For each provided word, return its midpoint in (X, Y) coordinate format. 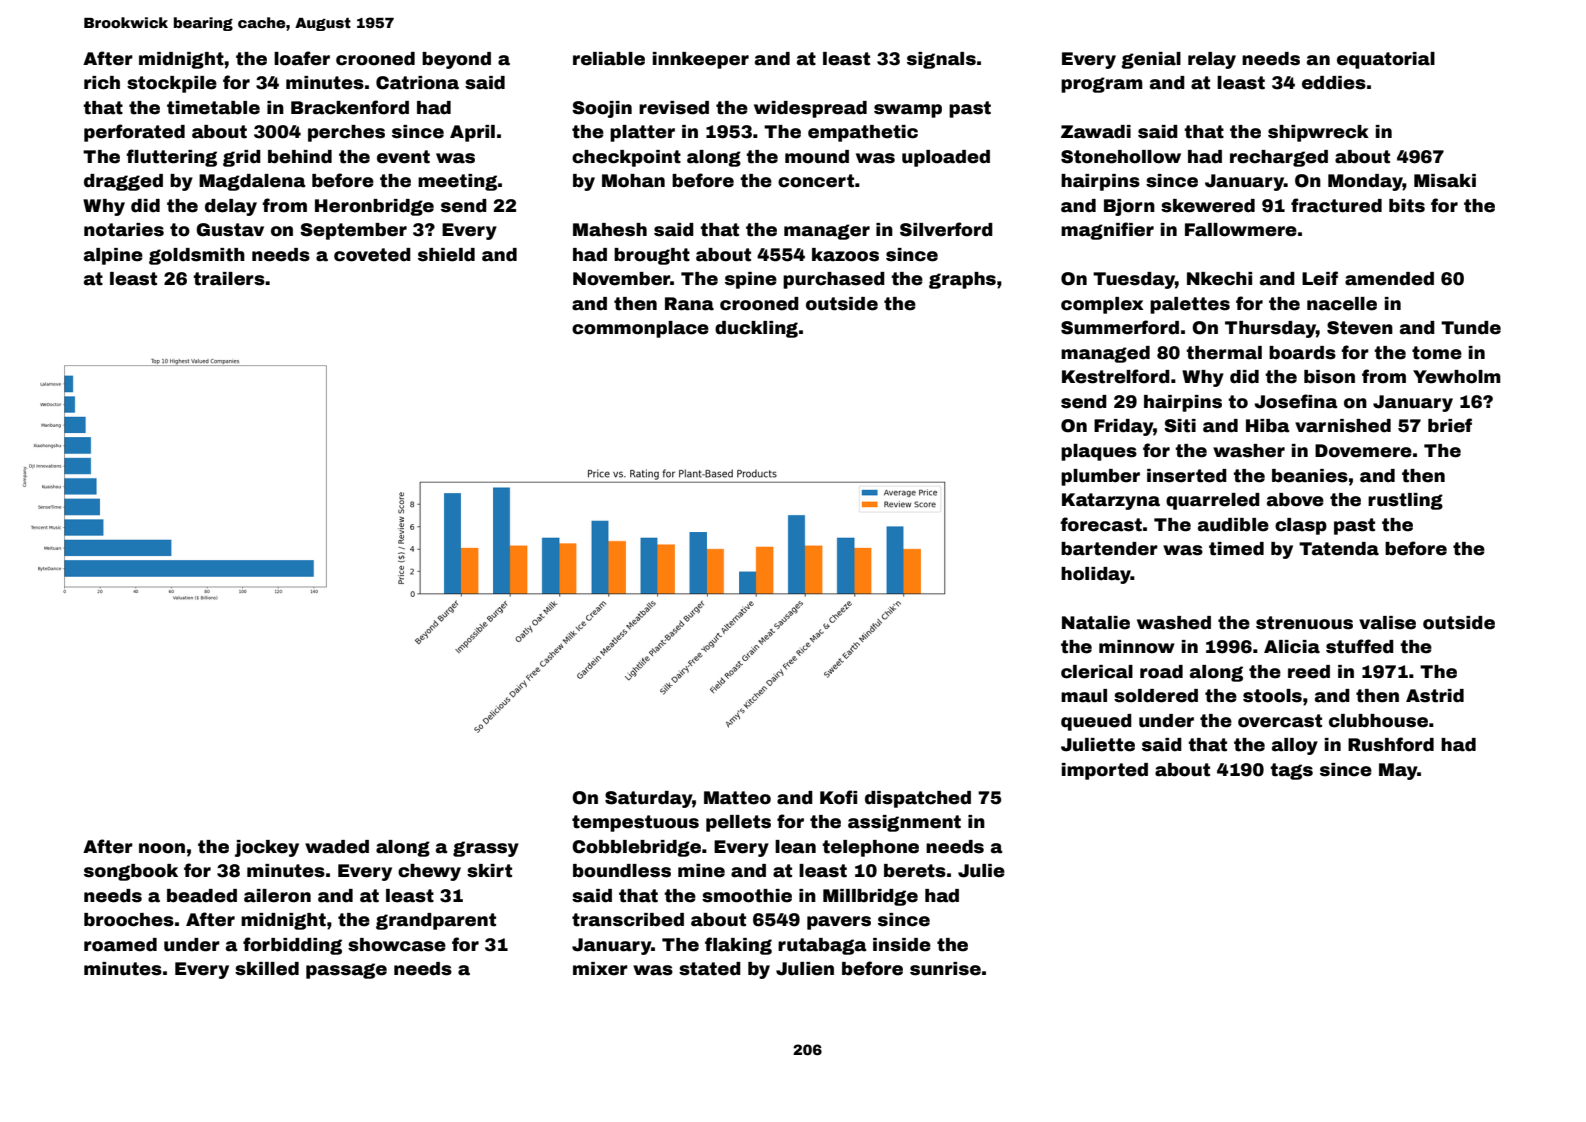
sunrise (945, 969)
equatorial (1386, 60)
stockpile (172, 84)
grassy (486, 849)
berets (915, 871)
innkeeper (701, 60)
